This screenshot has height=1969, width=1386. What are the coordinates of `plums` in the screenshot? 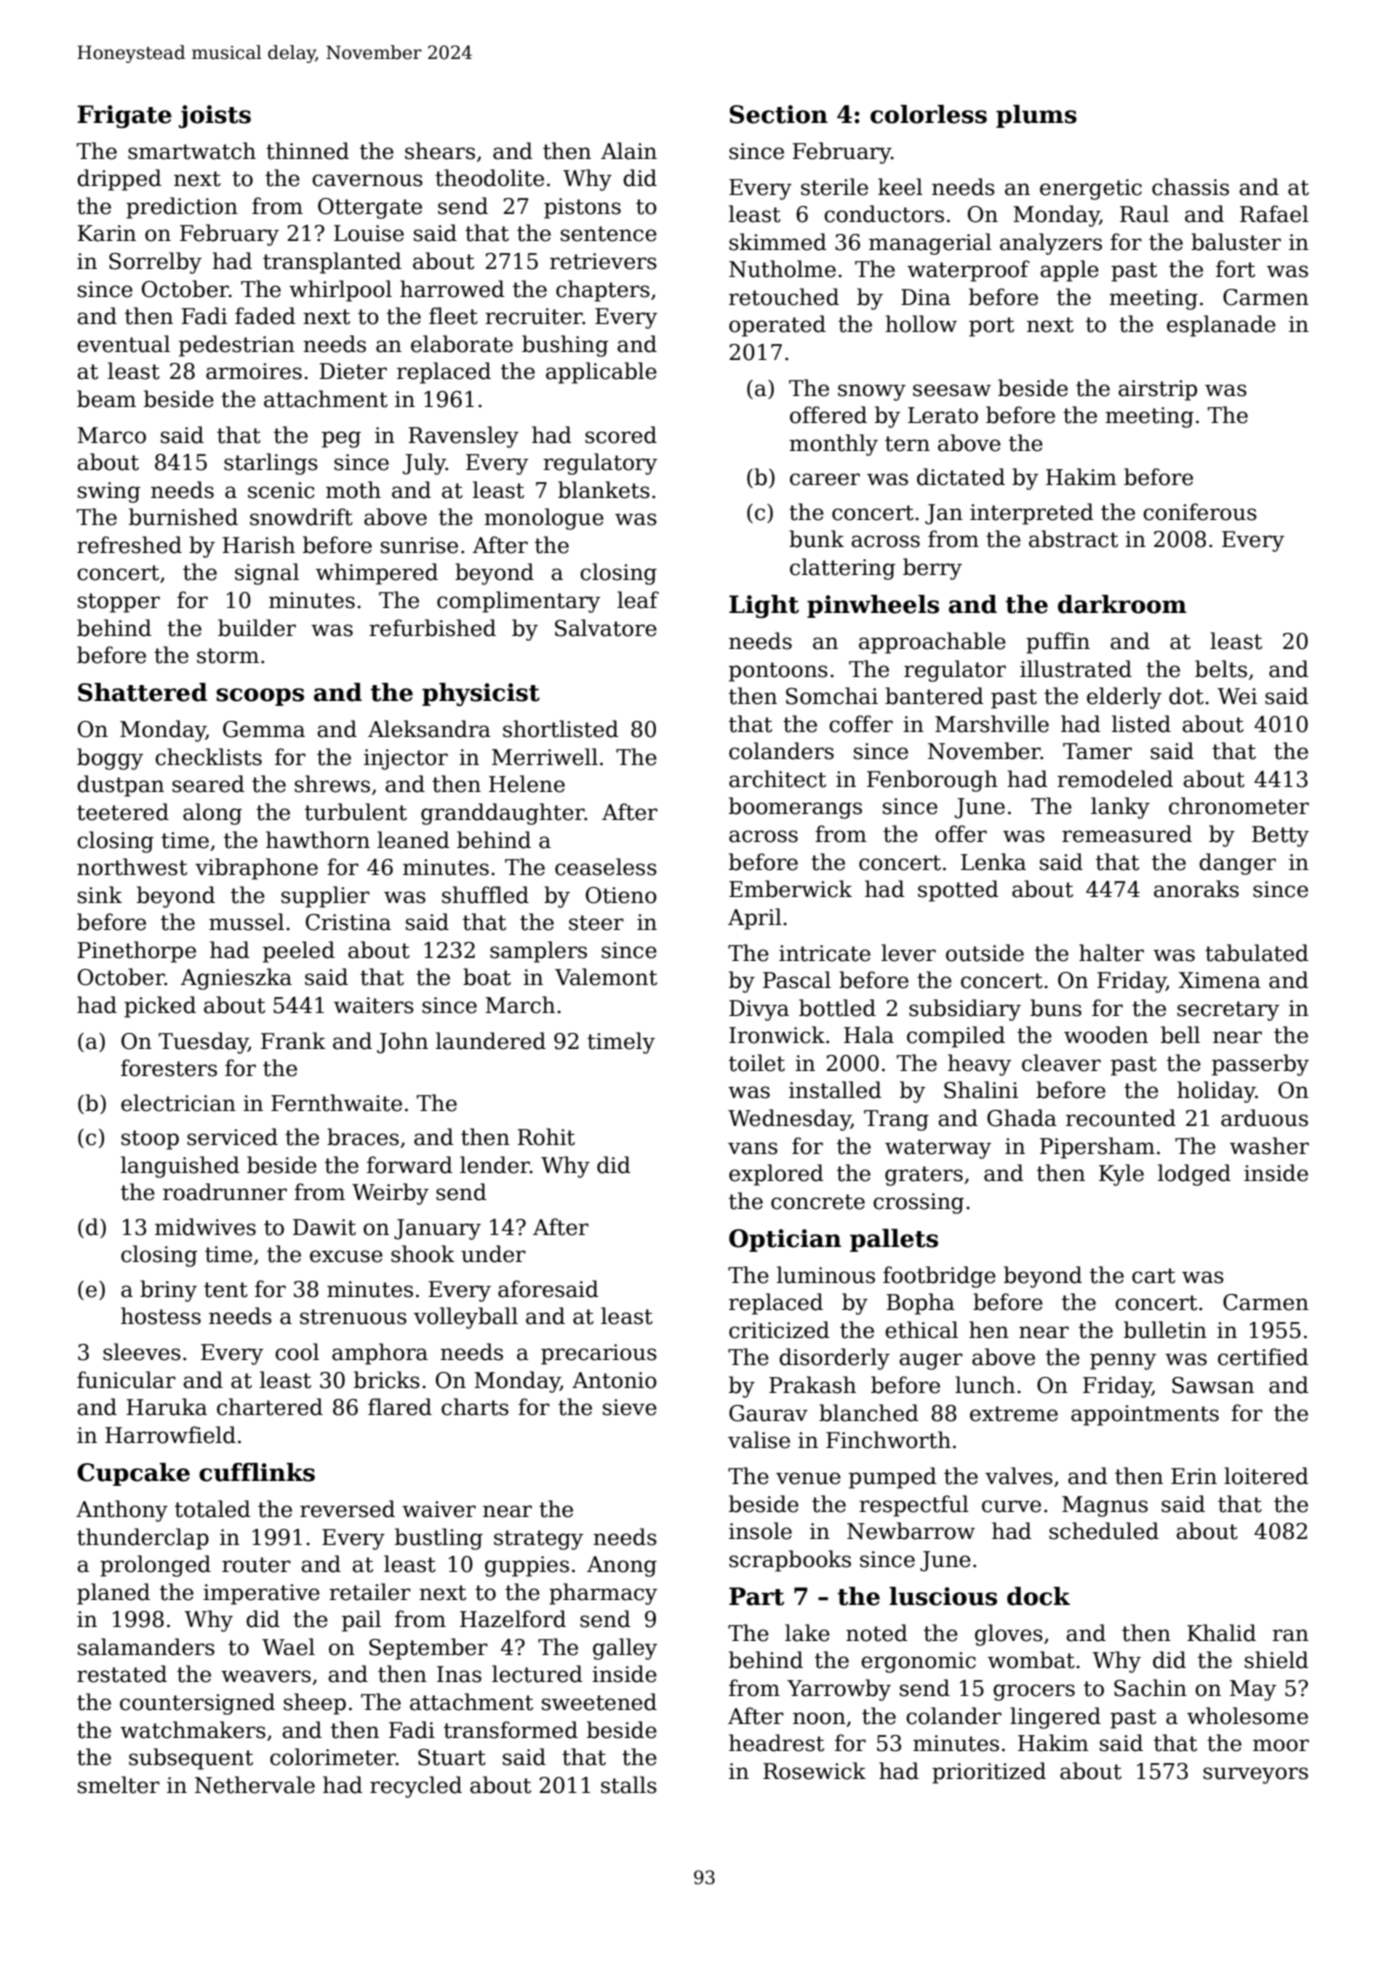 It's located at (1036, 116).
